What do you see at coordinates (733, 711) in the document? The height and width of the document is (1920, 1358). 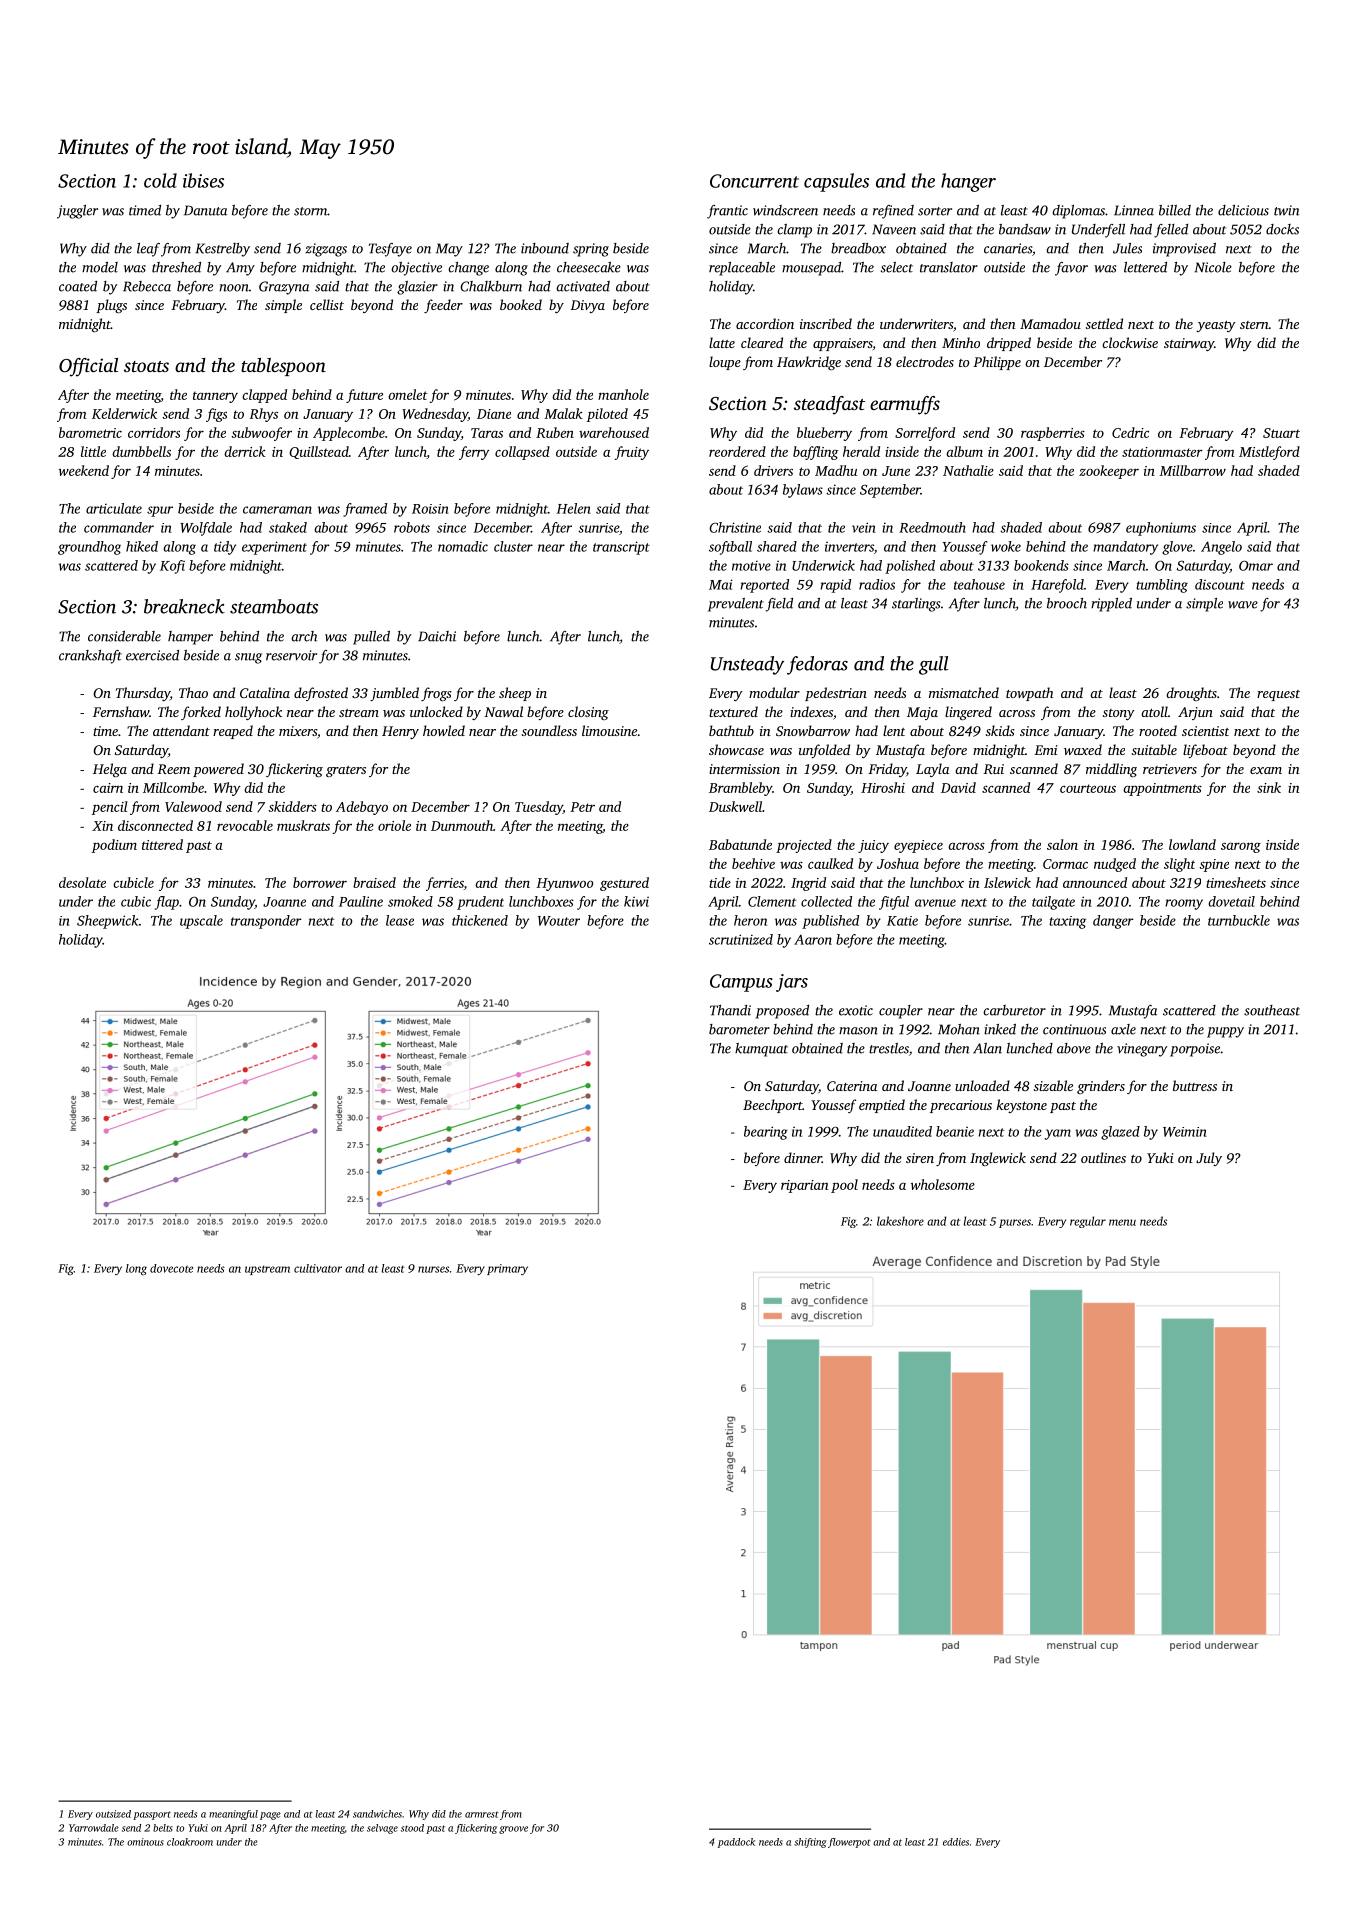 I see `textured` at bounding box center [733, 711].
